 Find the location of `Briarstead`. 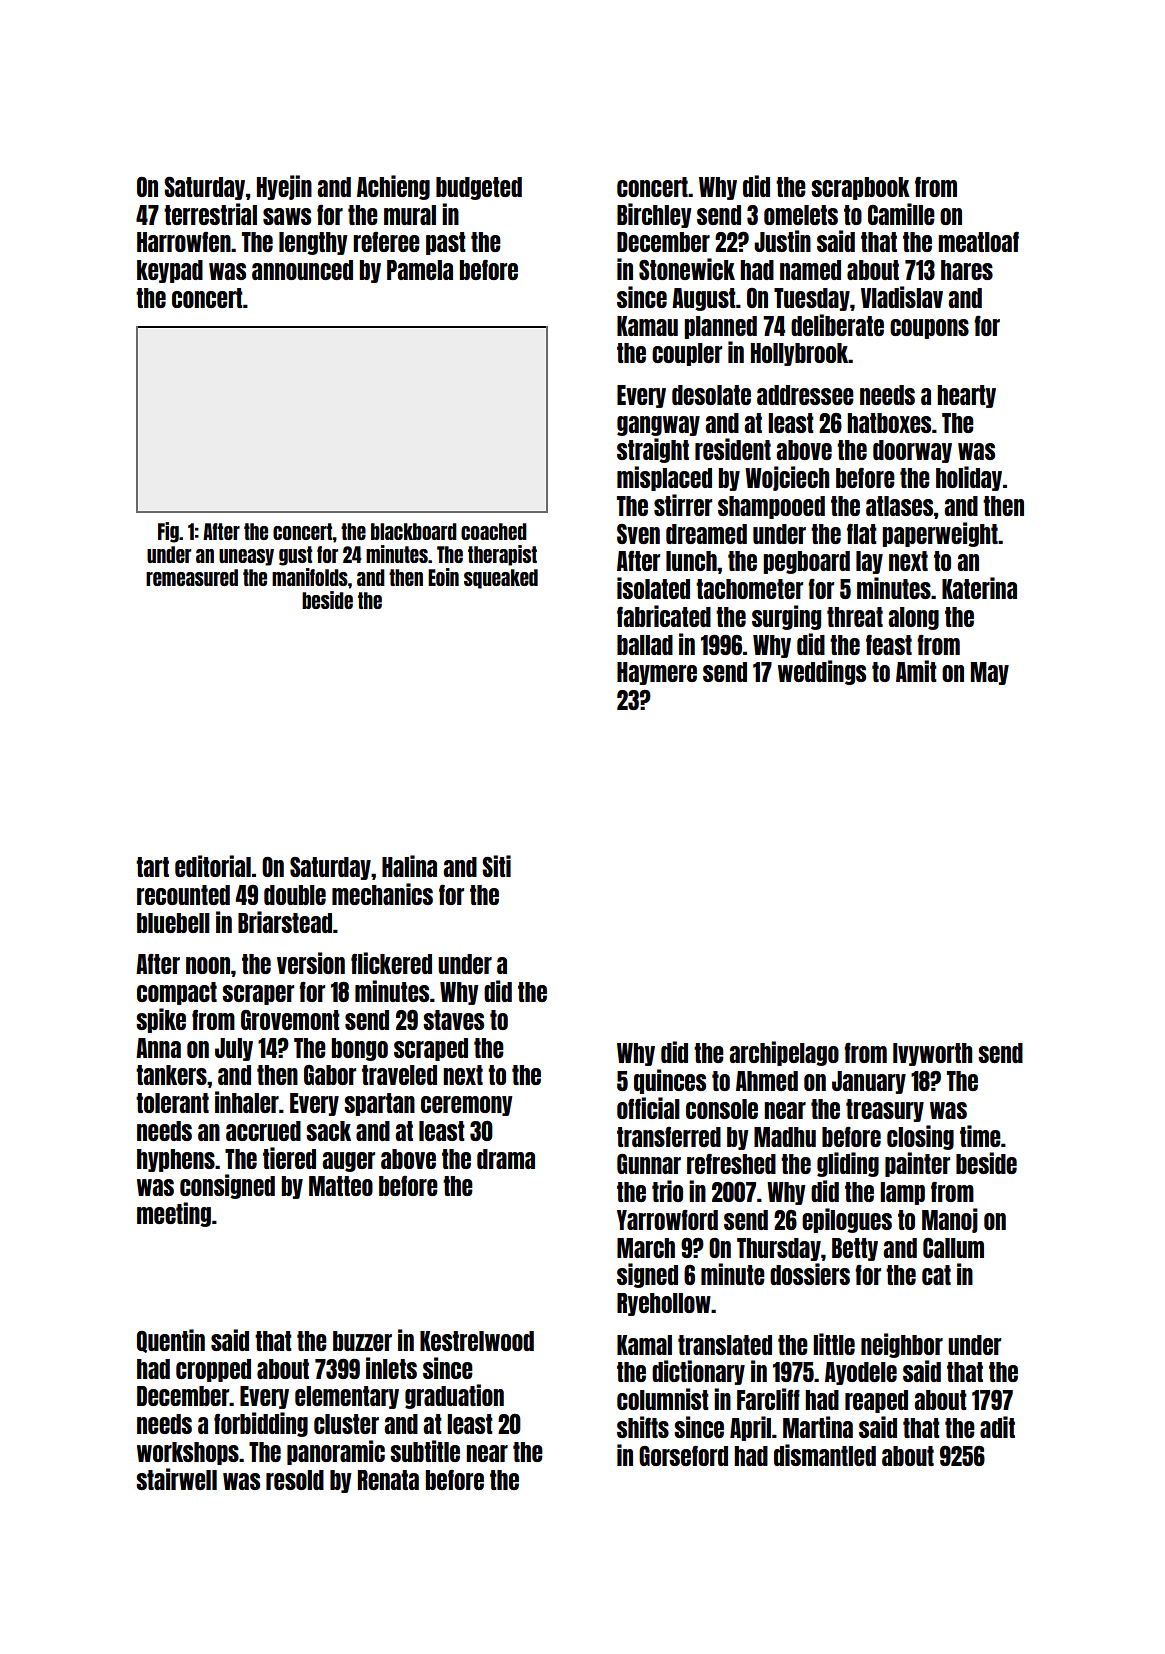

Briarstead is located at coordinates (285, 922).
